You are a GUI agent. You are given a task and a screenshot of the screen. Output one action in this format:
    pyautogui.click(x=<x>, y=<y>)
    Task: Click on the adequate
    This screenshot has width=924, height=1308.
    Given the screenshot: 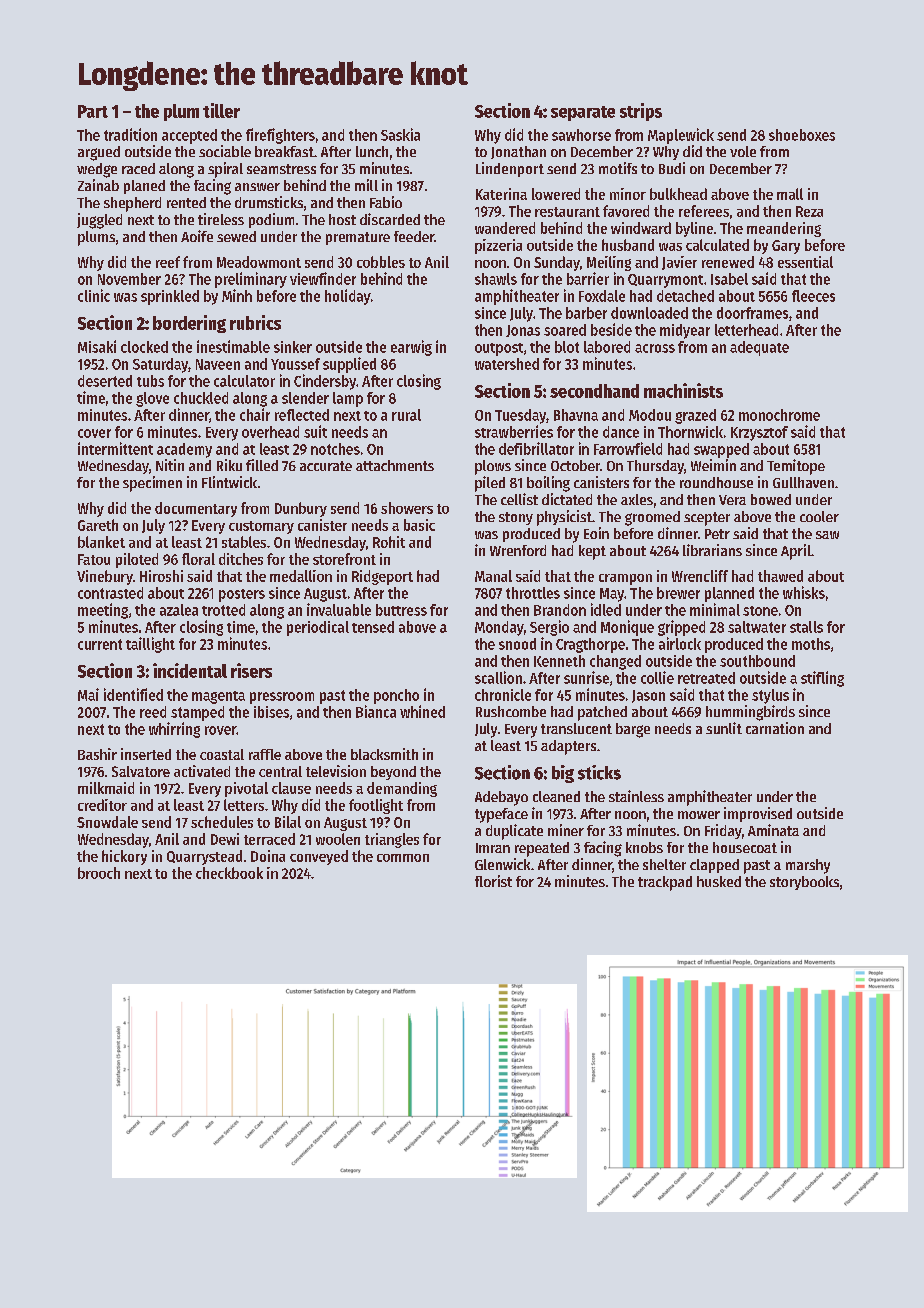 What is the action you would take?
    pyautogui.click(x=759, y=348)
